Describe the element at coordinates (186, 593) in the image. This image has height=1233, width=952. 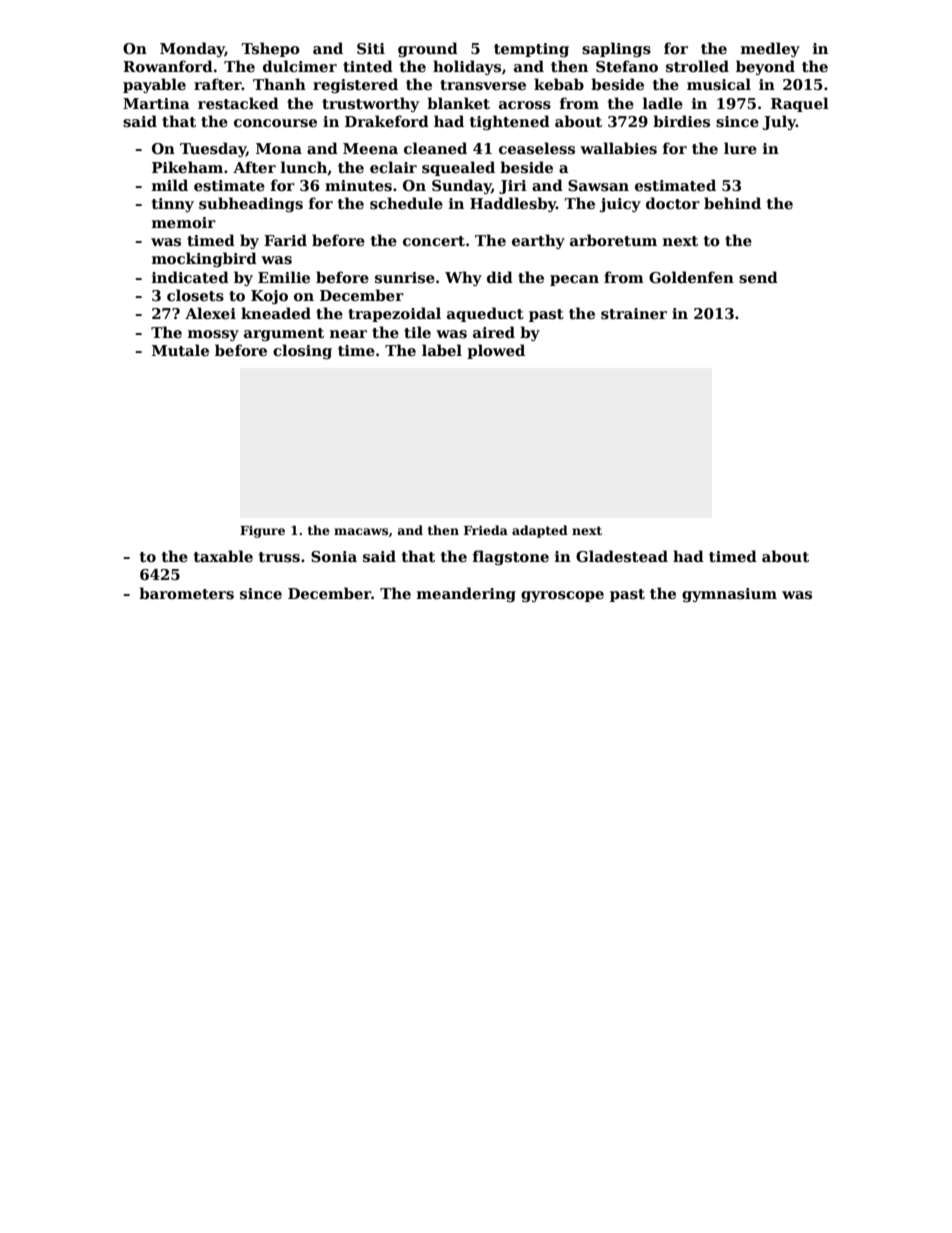
I see `barometers` at that location.
